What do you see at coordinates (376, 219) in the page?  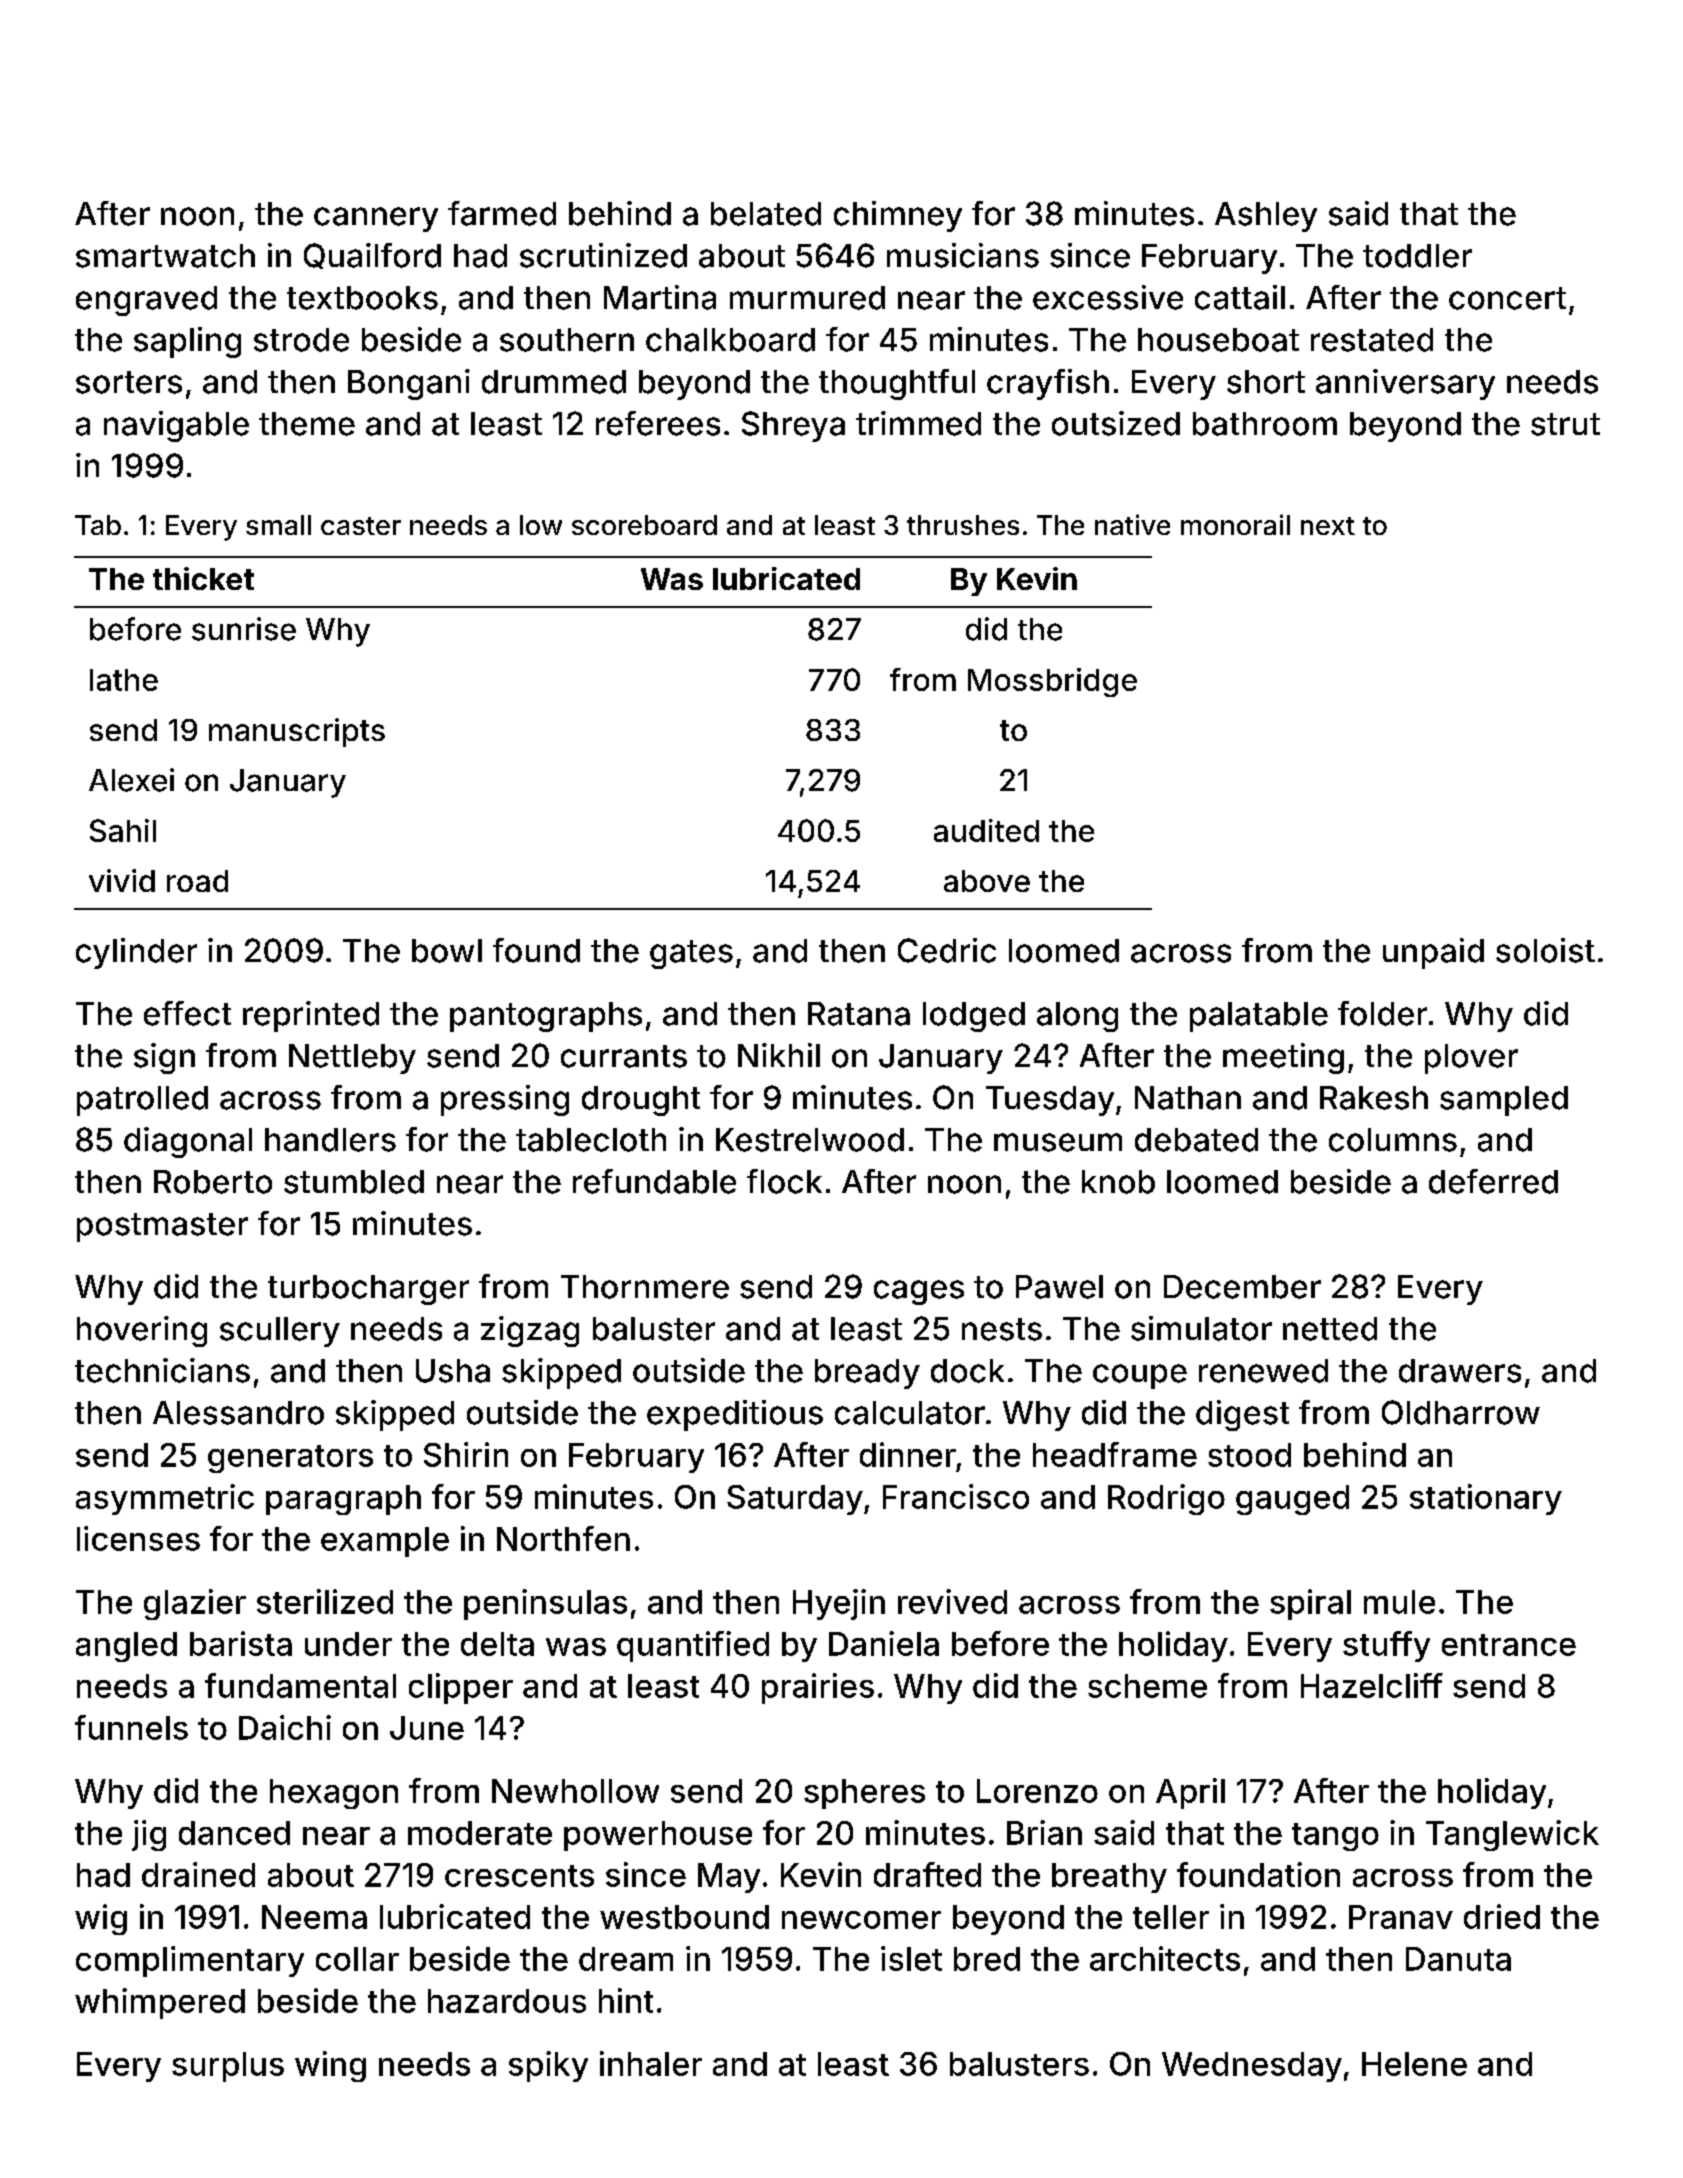 I see `cannery` at bounding box center [376, 219].
